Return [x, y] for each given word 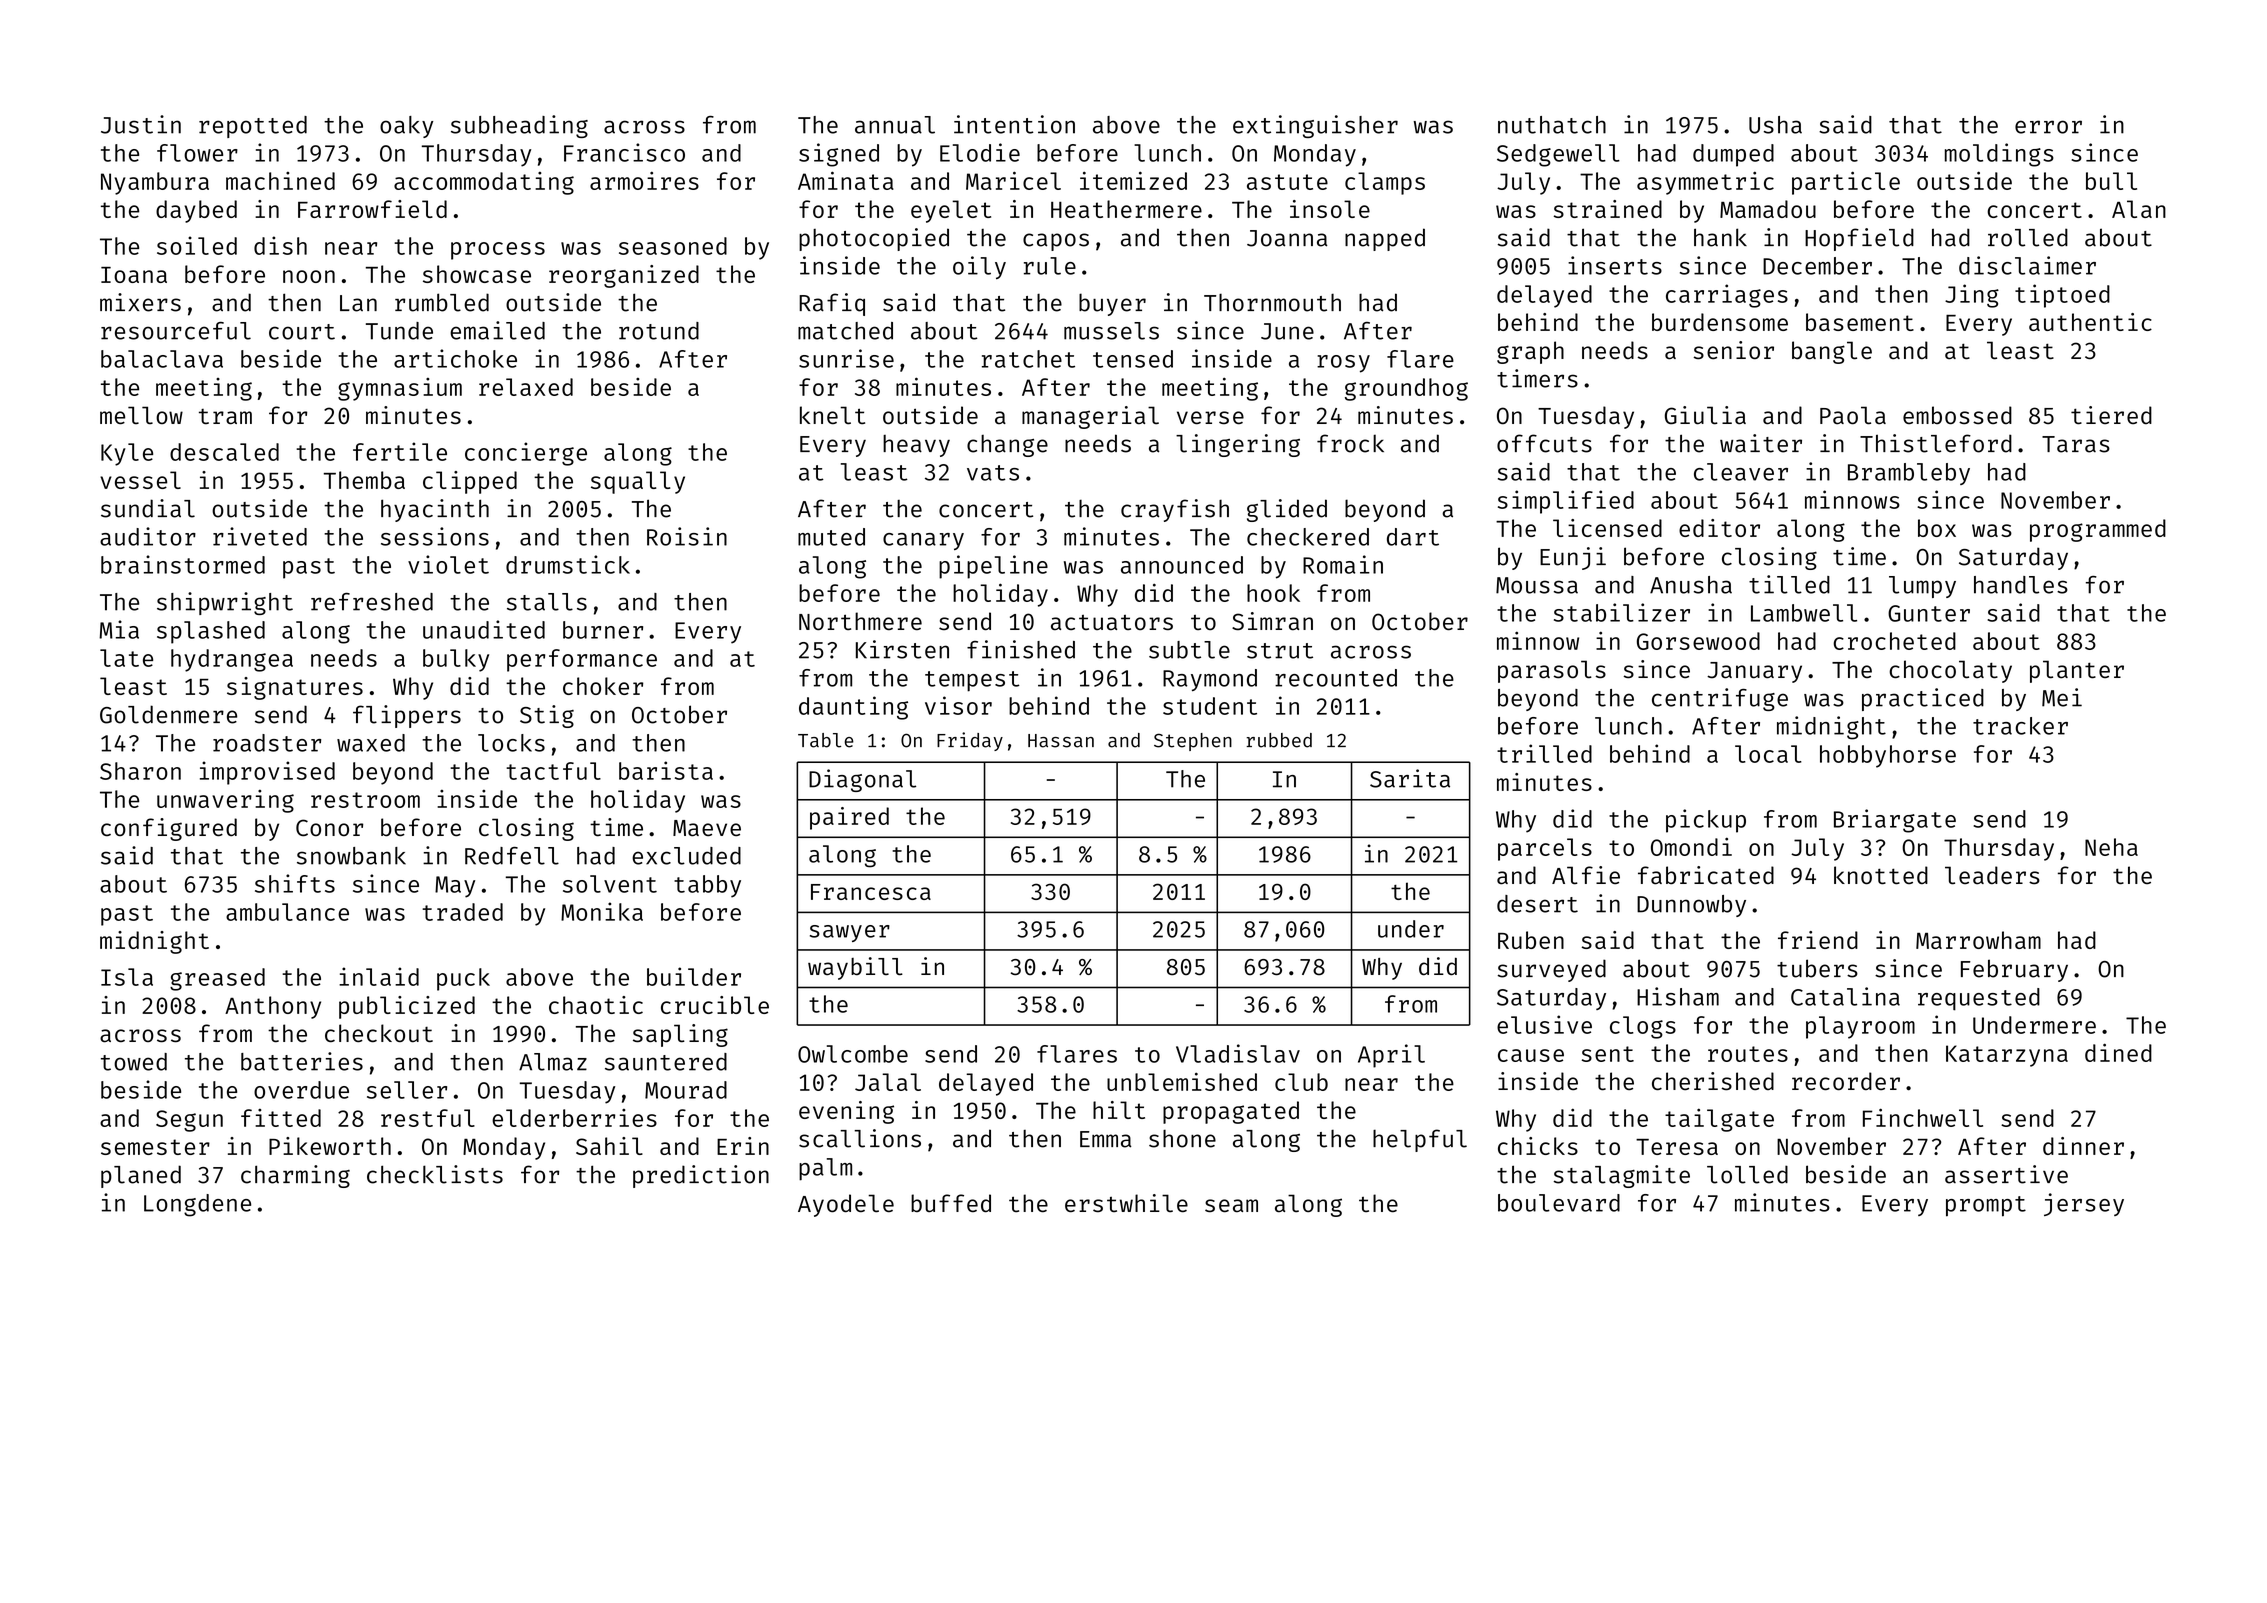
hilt [1119, 1110]
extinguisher [1315, 126]
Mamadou [1768, 209]
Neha [2111, 847]
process [498, 251]
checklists [435, 1174]
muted [831, 537]
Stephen [1193, 742]
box [1937, 528]
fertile [400, 451]
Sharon [140, 771]
